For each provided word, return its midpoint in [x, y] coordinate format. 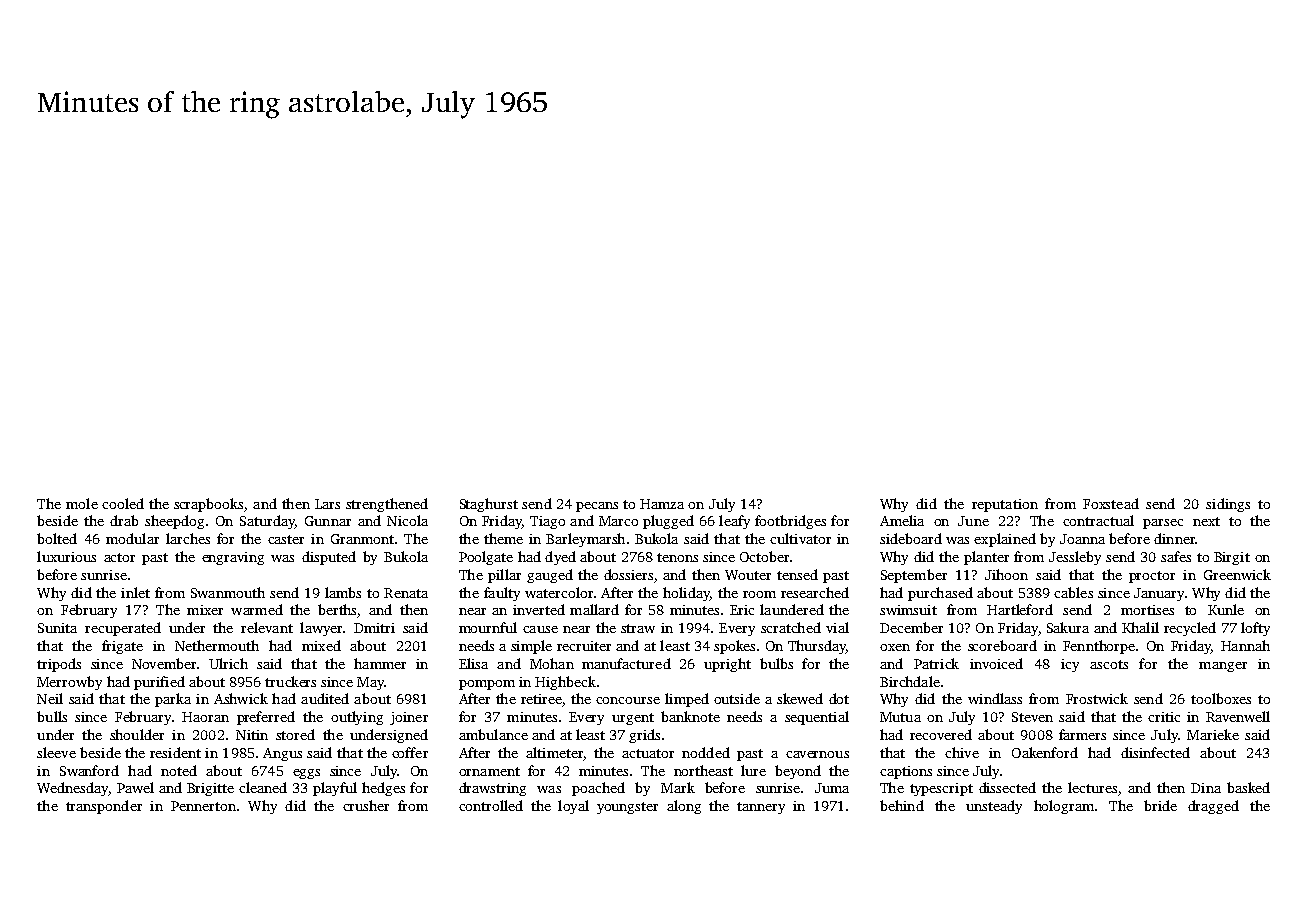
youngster [627, 808]
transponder [104, 807]
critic [1164, 717]
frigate [122, 647]
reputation [1005, 505]
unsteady [994, 807]
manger [1223, 667]
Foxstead [1111, 503]
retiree [541, 699]
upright [727, 665]
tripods [59, 665]
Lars [327, 504]
